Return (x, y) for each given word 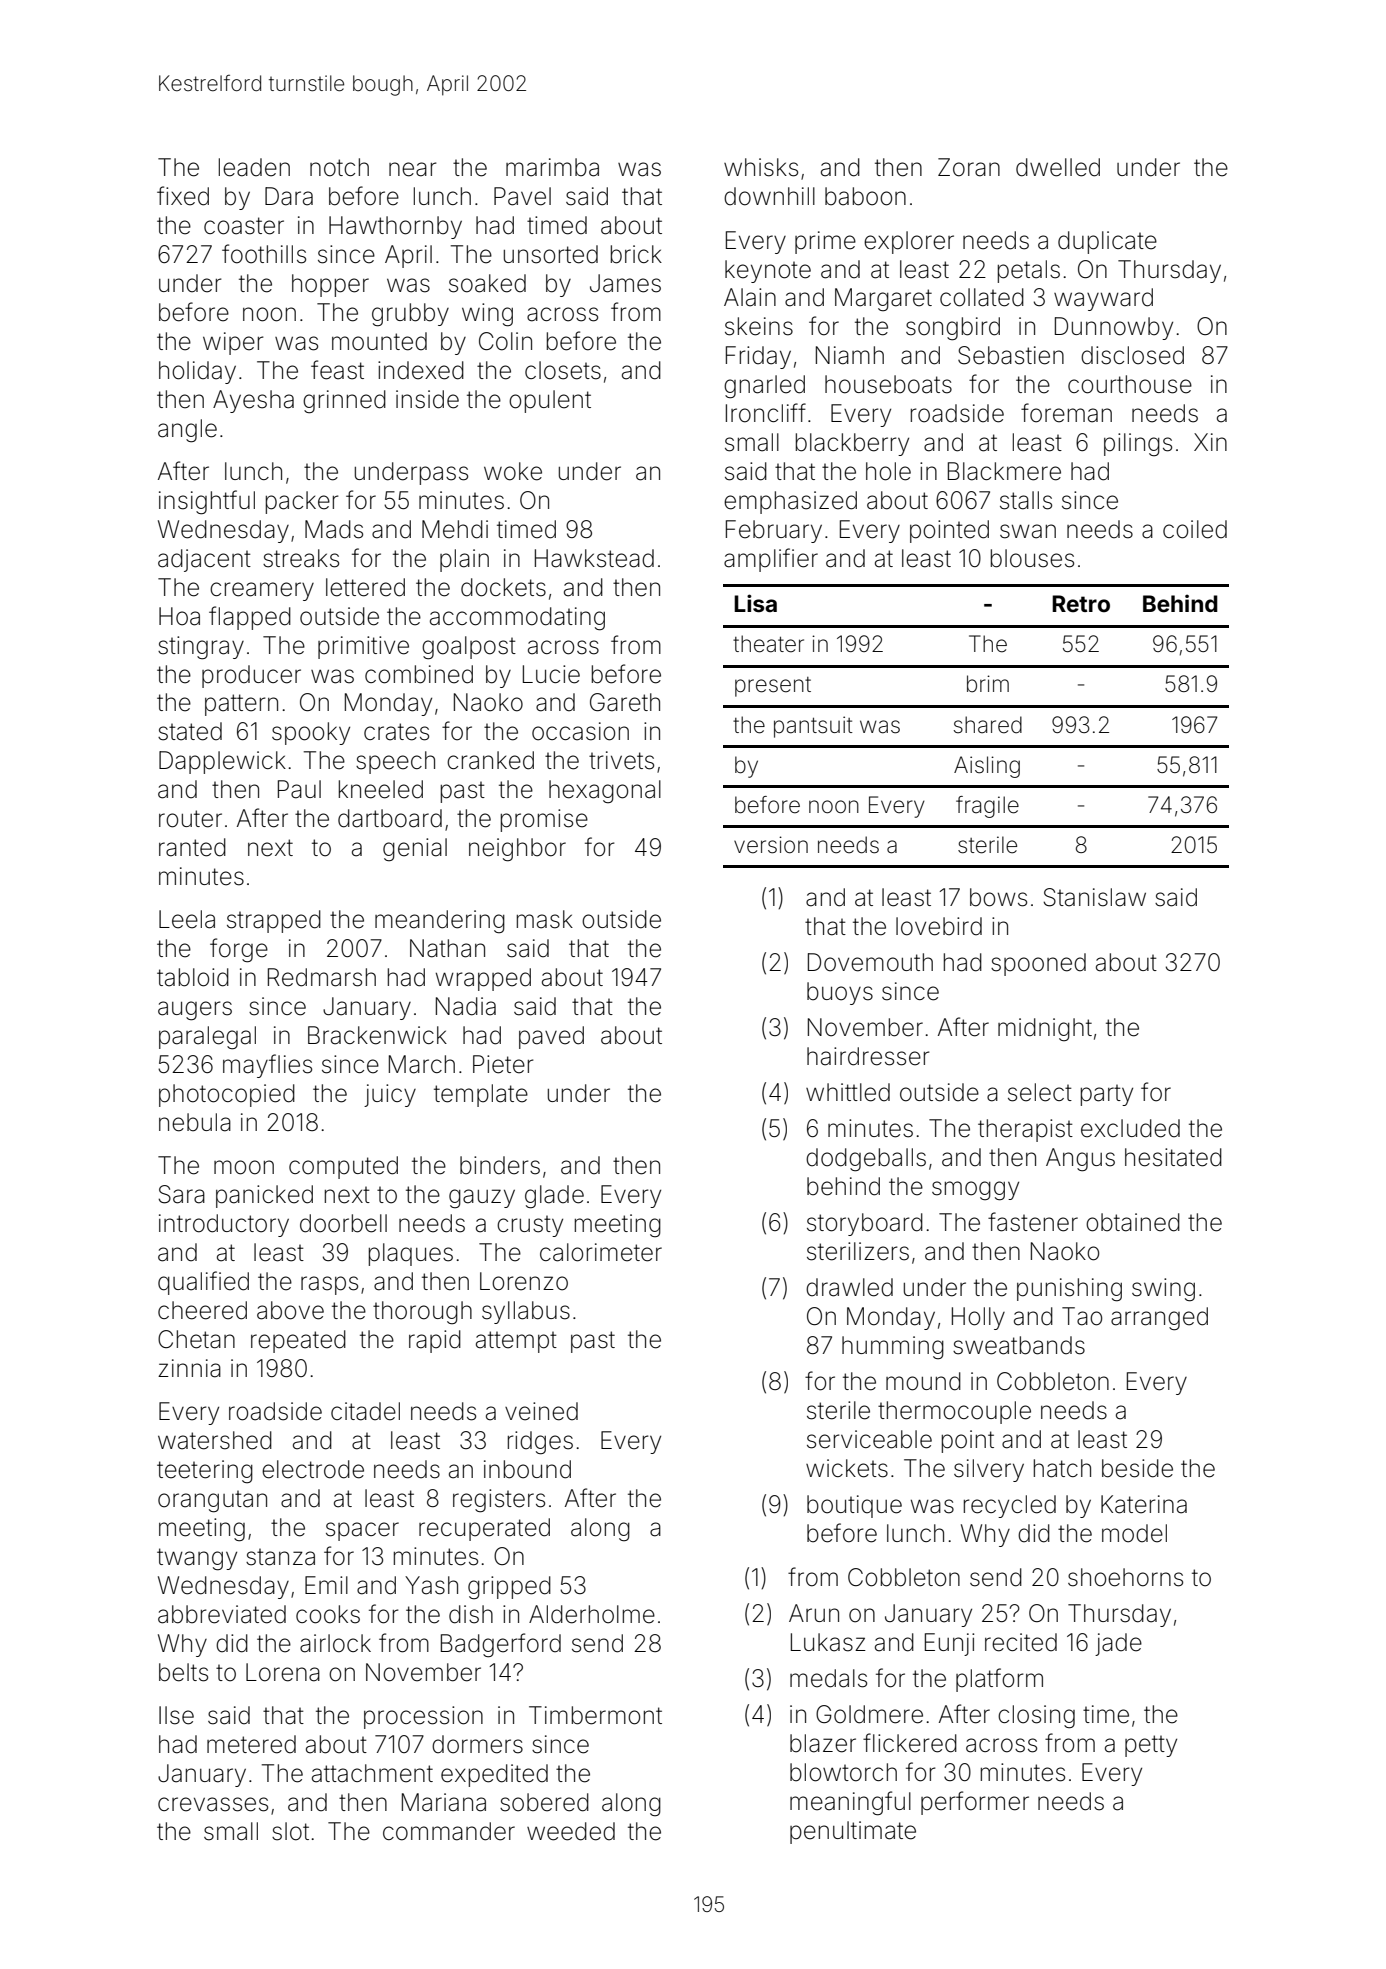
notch (339, 167)
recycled (1010, 1506)
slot (290, 1831)
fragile (987, 807)
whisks (761, 167)
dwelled (1058, 167)
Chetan (196, 1339)
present (773, 687)
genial (415, 849)
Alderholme (592, 1614)
